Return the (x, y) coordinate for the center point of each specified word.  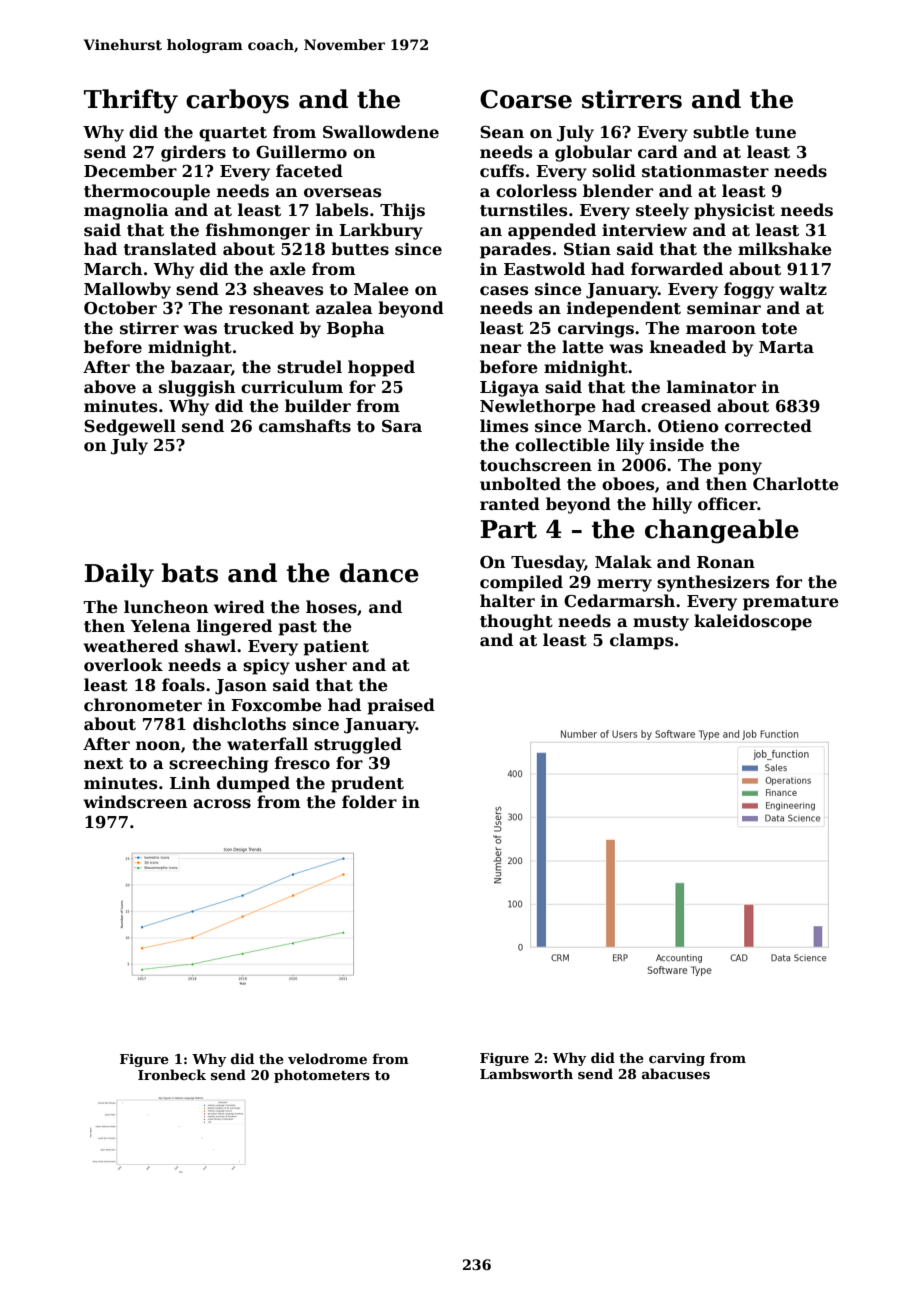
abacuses (676, 1073)
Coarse (526, 99)
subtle (721, 132)
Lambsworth (526, 1073)
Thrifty (131, 101)
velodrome (327, 1058)
